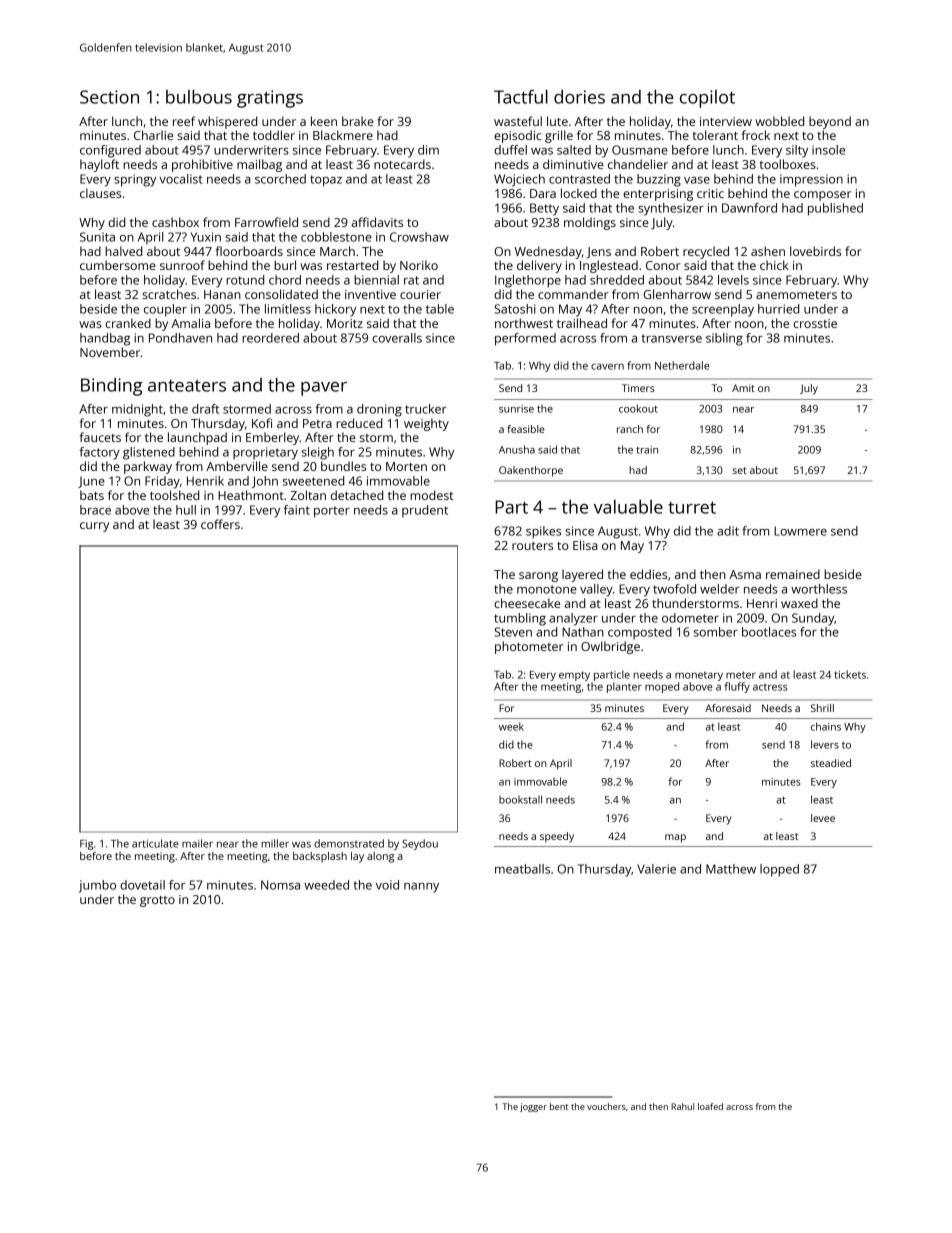 This screenshot has height=1233, width=952. Describe the element at coordinates (157, 901) in the screenshot. I see `grotto` at that location.
